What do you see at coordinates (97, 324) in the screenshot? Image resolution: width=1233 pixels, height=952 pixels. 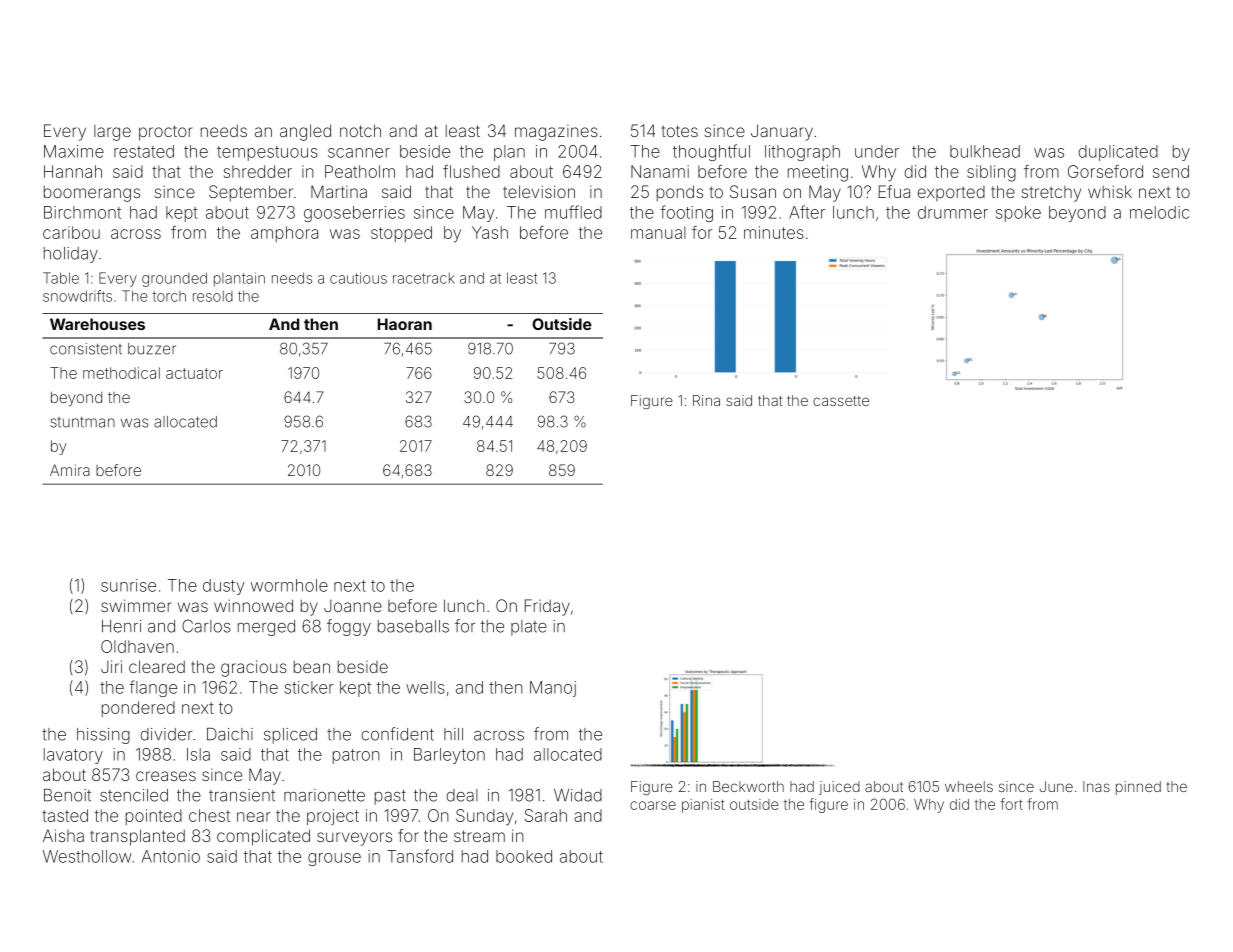 I see `Warehouses` at bounding box center [97, 324].
